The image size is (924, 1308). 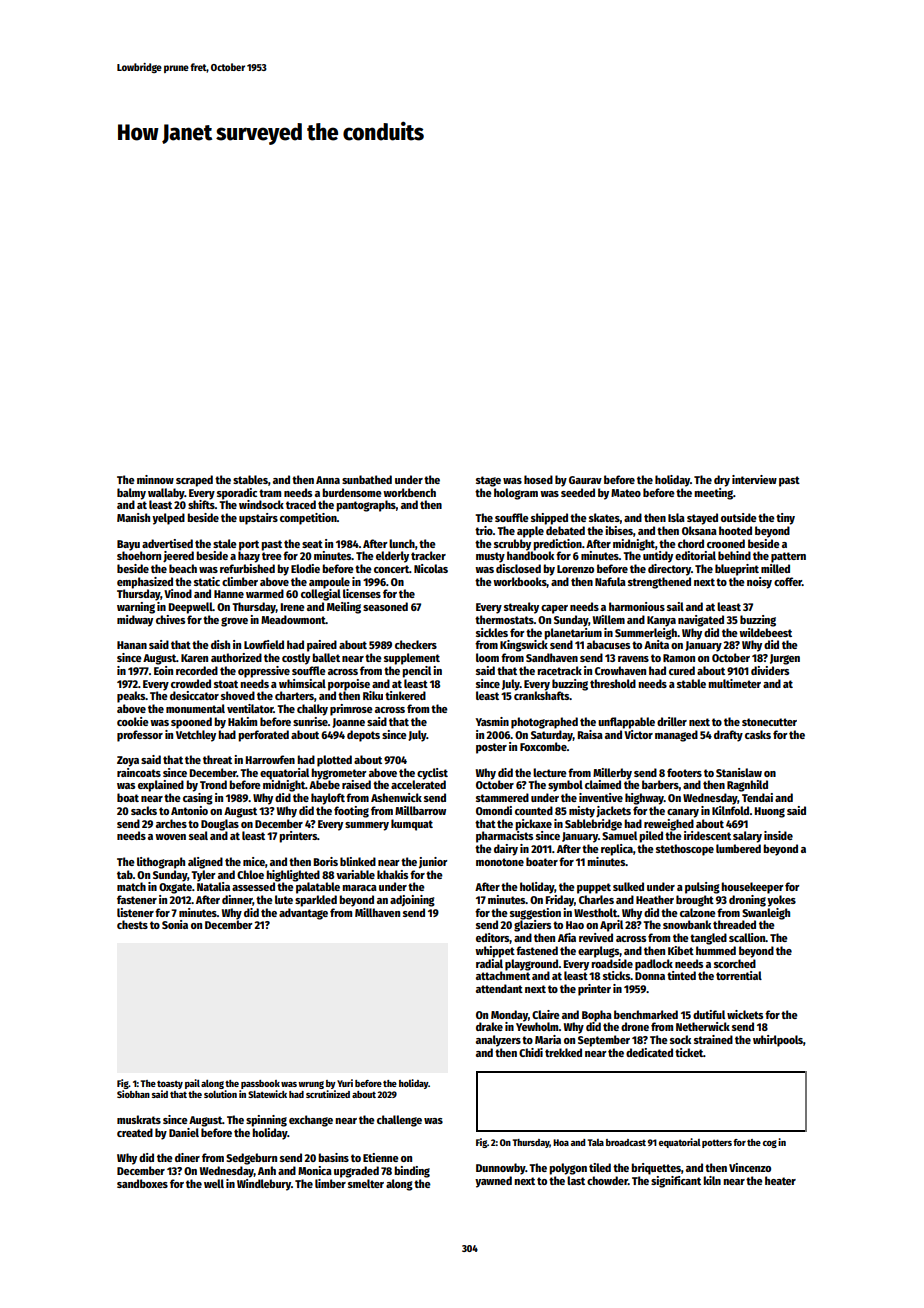 I want to click on Kibet, so click(x=681, y=950).
